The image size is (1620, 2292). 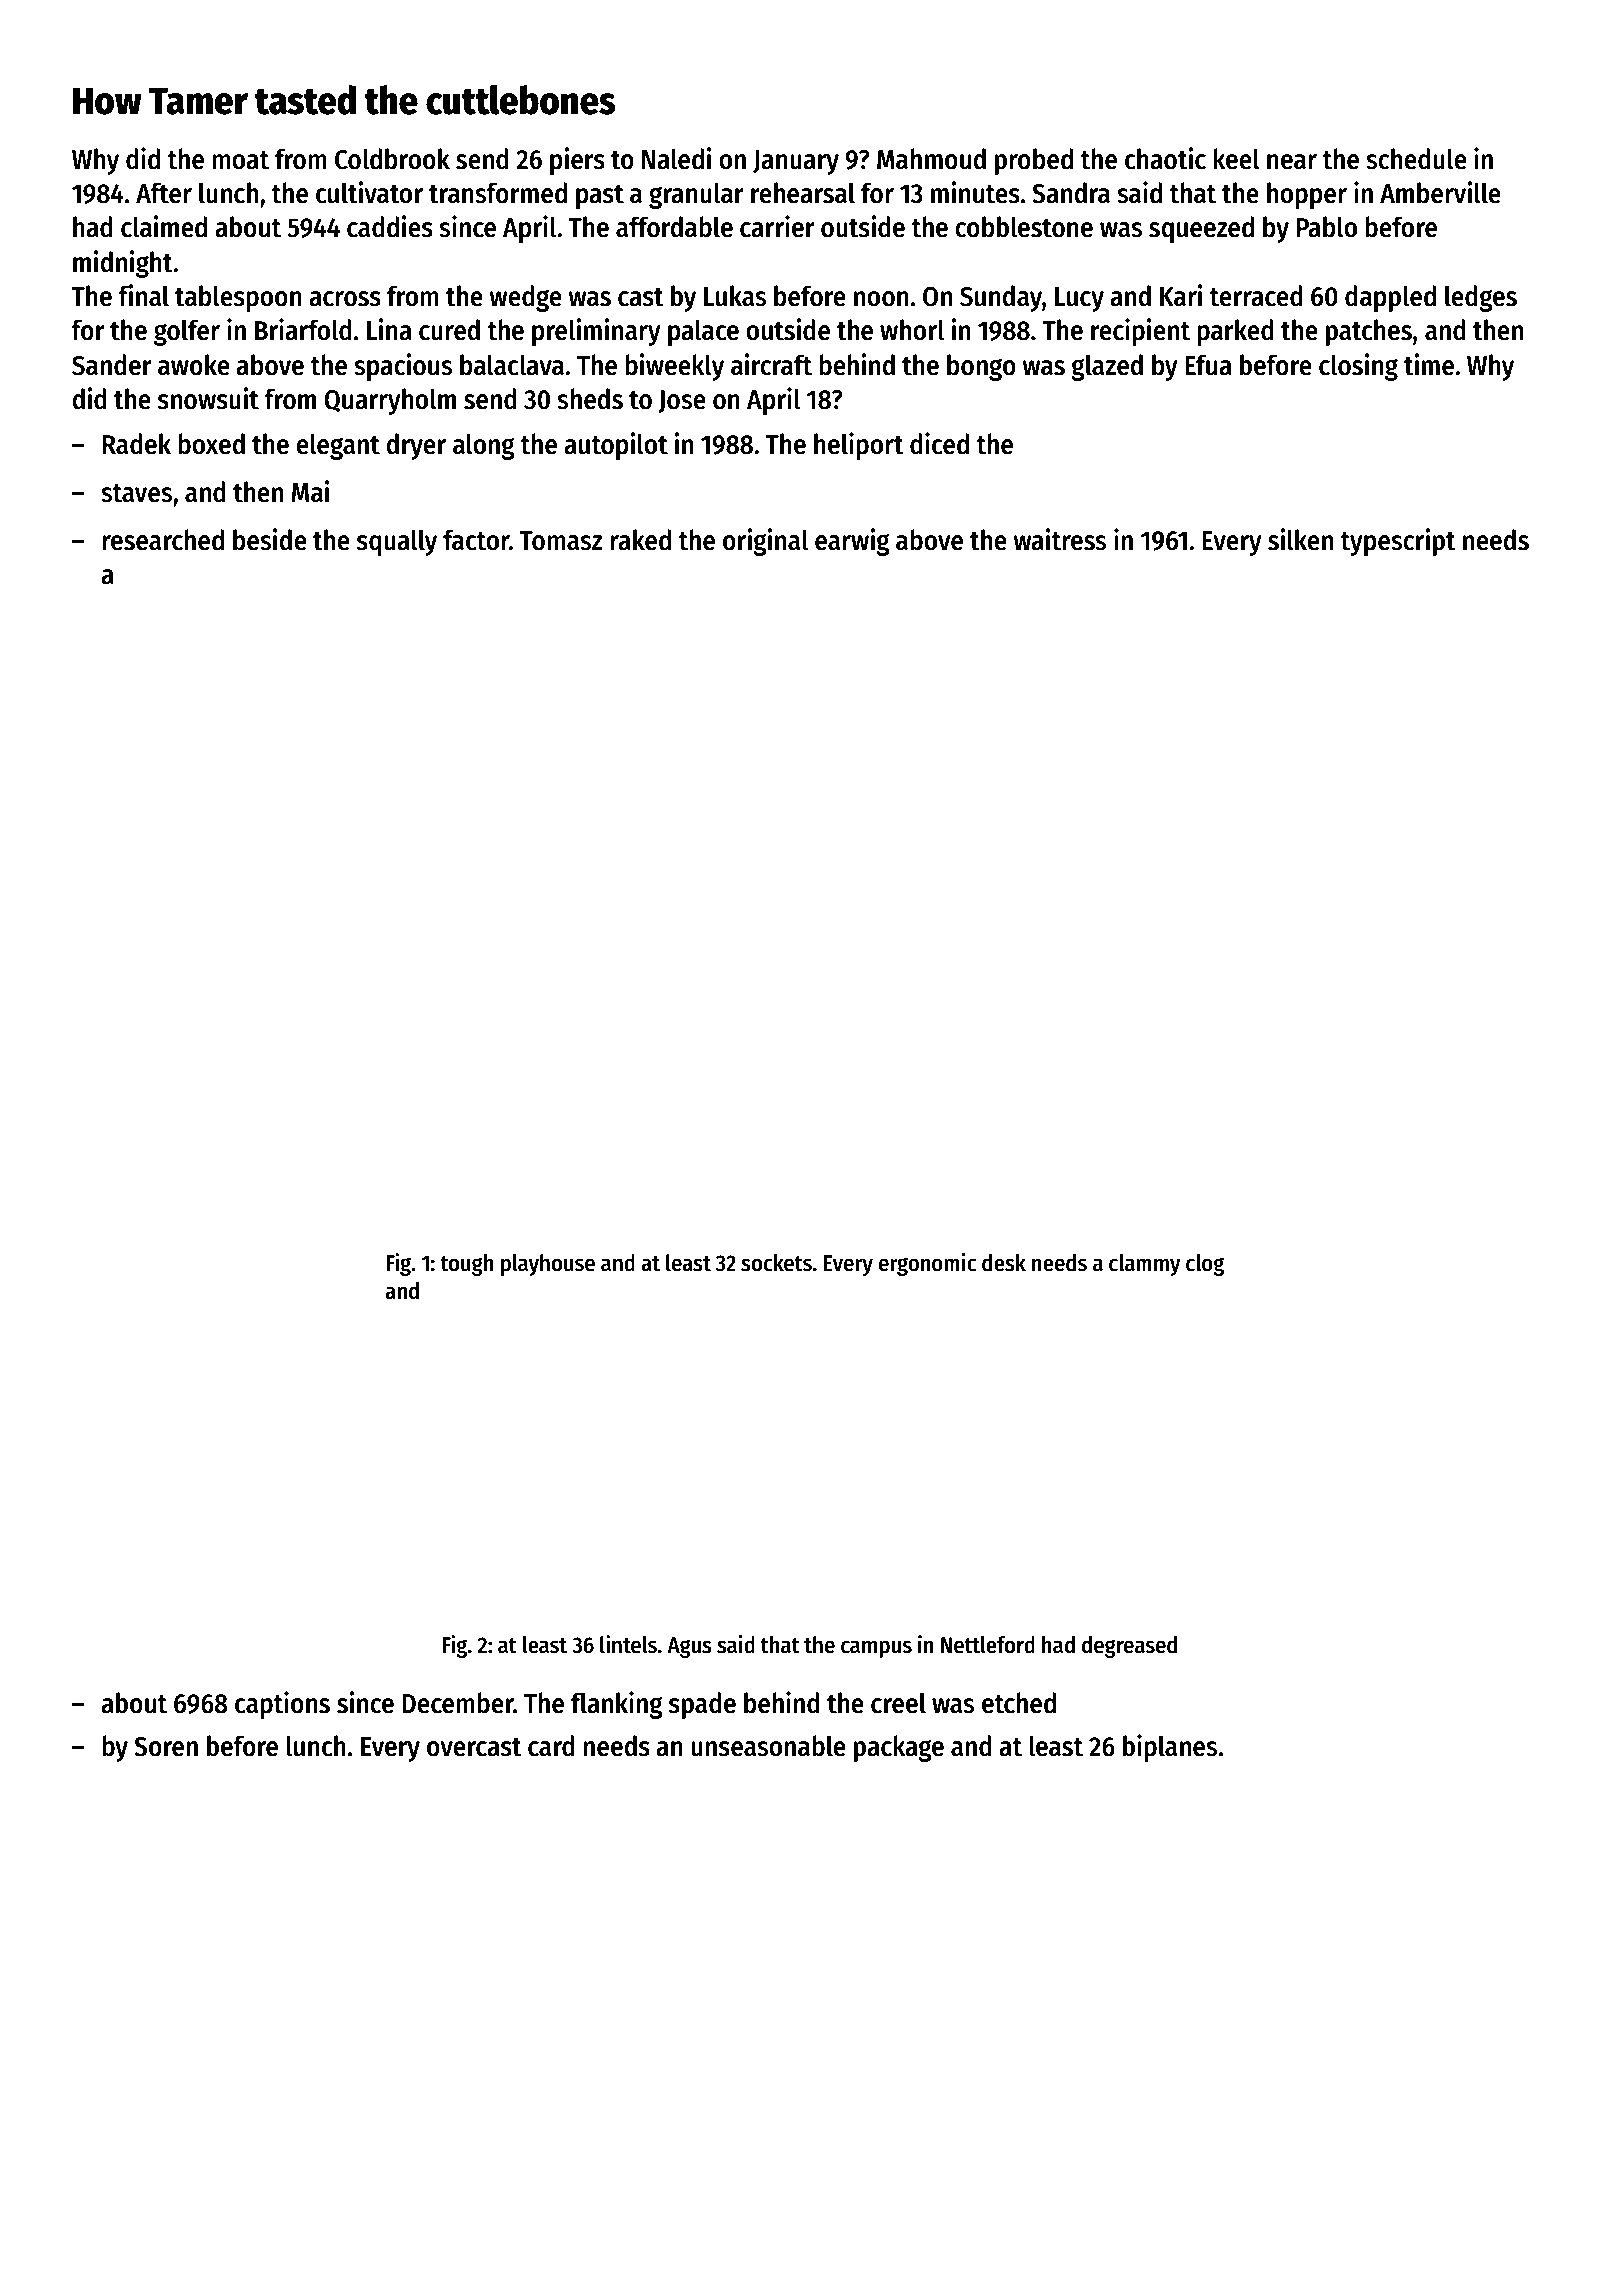 I want to click on sockets, so click(x=776, y=1263).
